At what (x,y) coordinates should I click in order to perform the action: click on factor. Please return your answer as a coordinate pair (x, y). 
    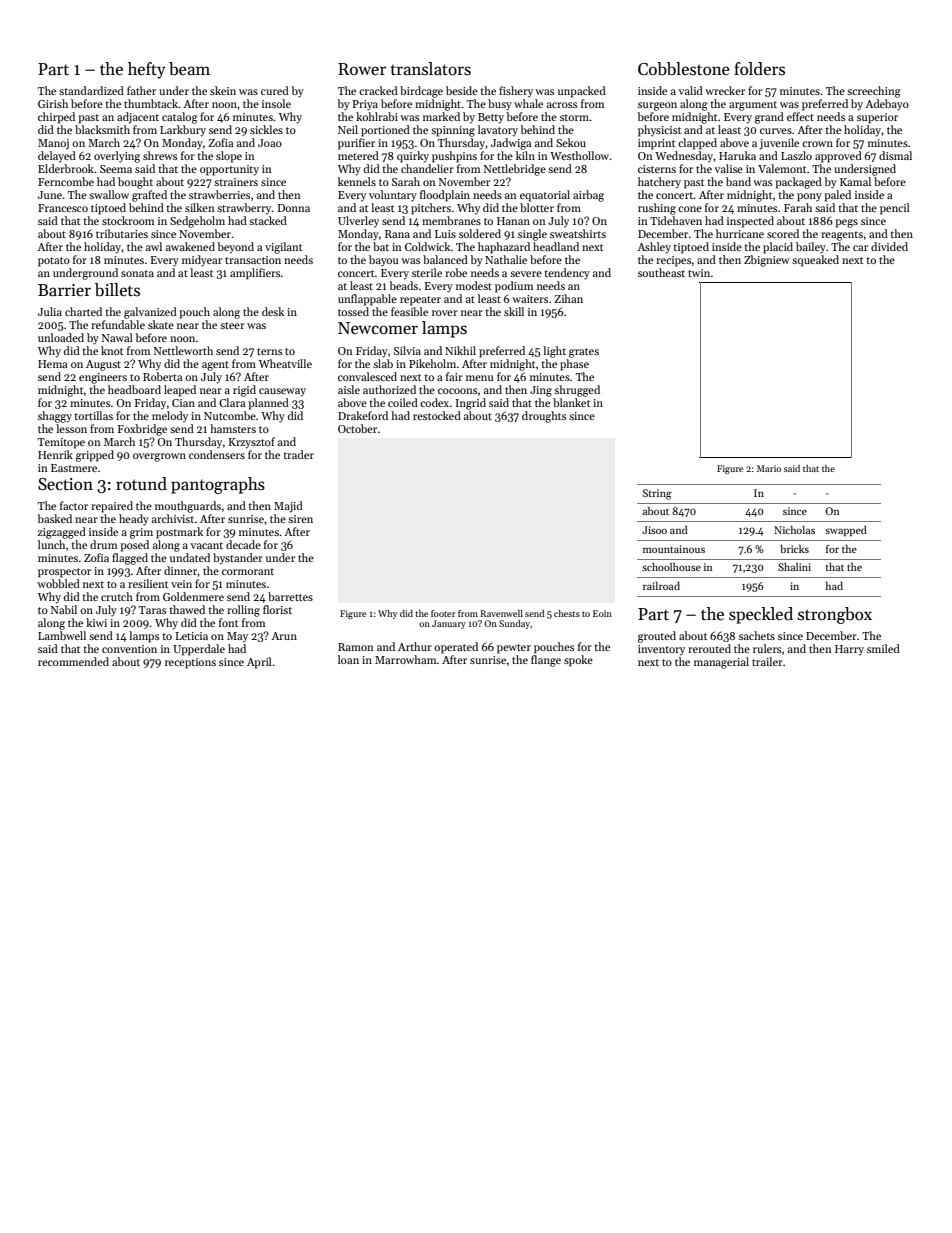
    Looking at the image, I should click on (74, 505).
